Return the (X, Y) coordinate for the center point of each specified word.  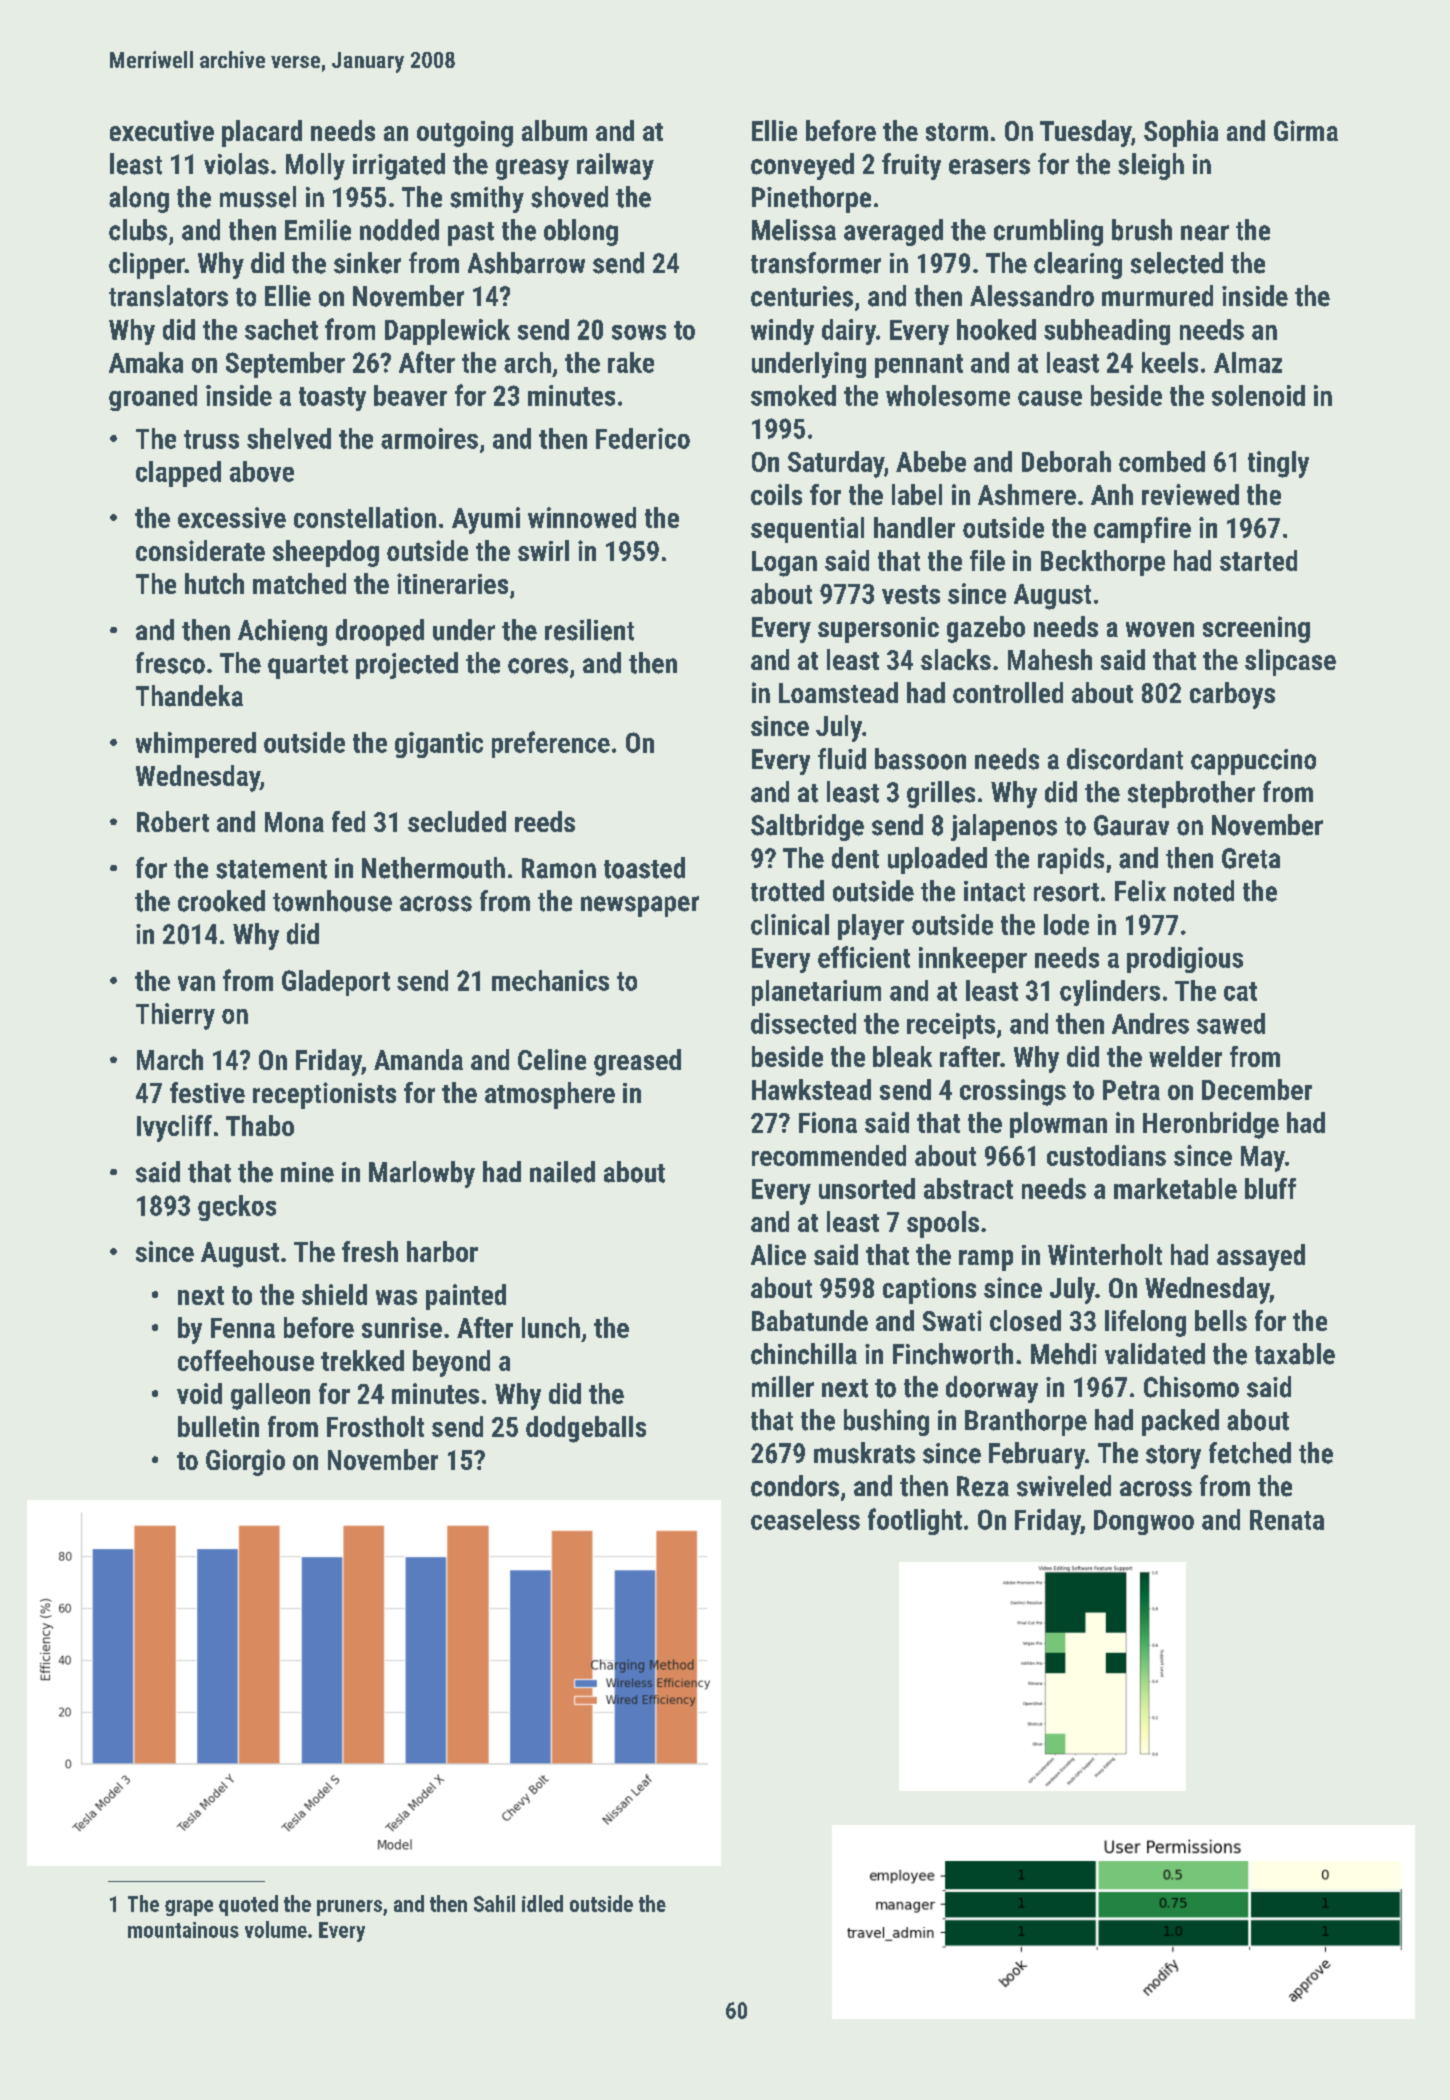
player (871, 927)
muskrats (864, 1453)
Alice (778, 1254)
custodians (1106, 1155)
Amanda (418, 1059)
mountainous (183, 1930)
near (1205, 233)
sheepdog (326, 553)
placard (262, 133)
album (554, 130)
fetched (1250, 1453)
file (987, 560)
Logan (784, 564)
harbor (442, 1251)
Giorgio (245, 1462)
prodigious (1185, 960)
